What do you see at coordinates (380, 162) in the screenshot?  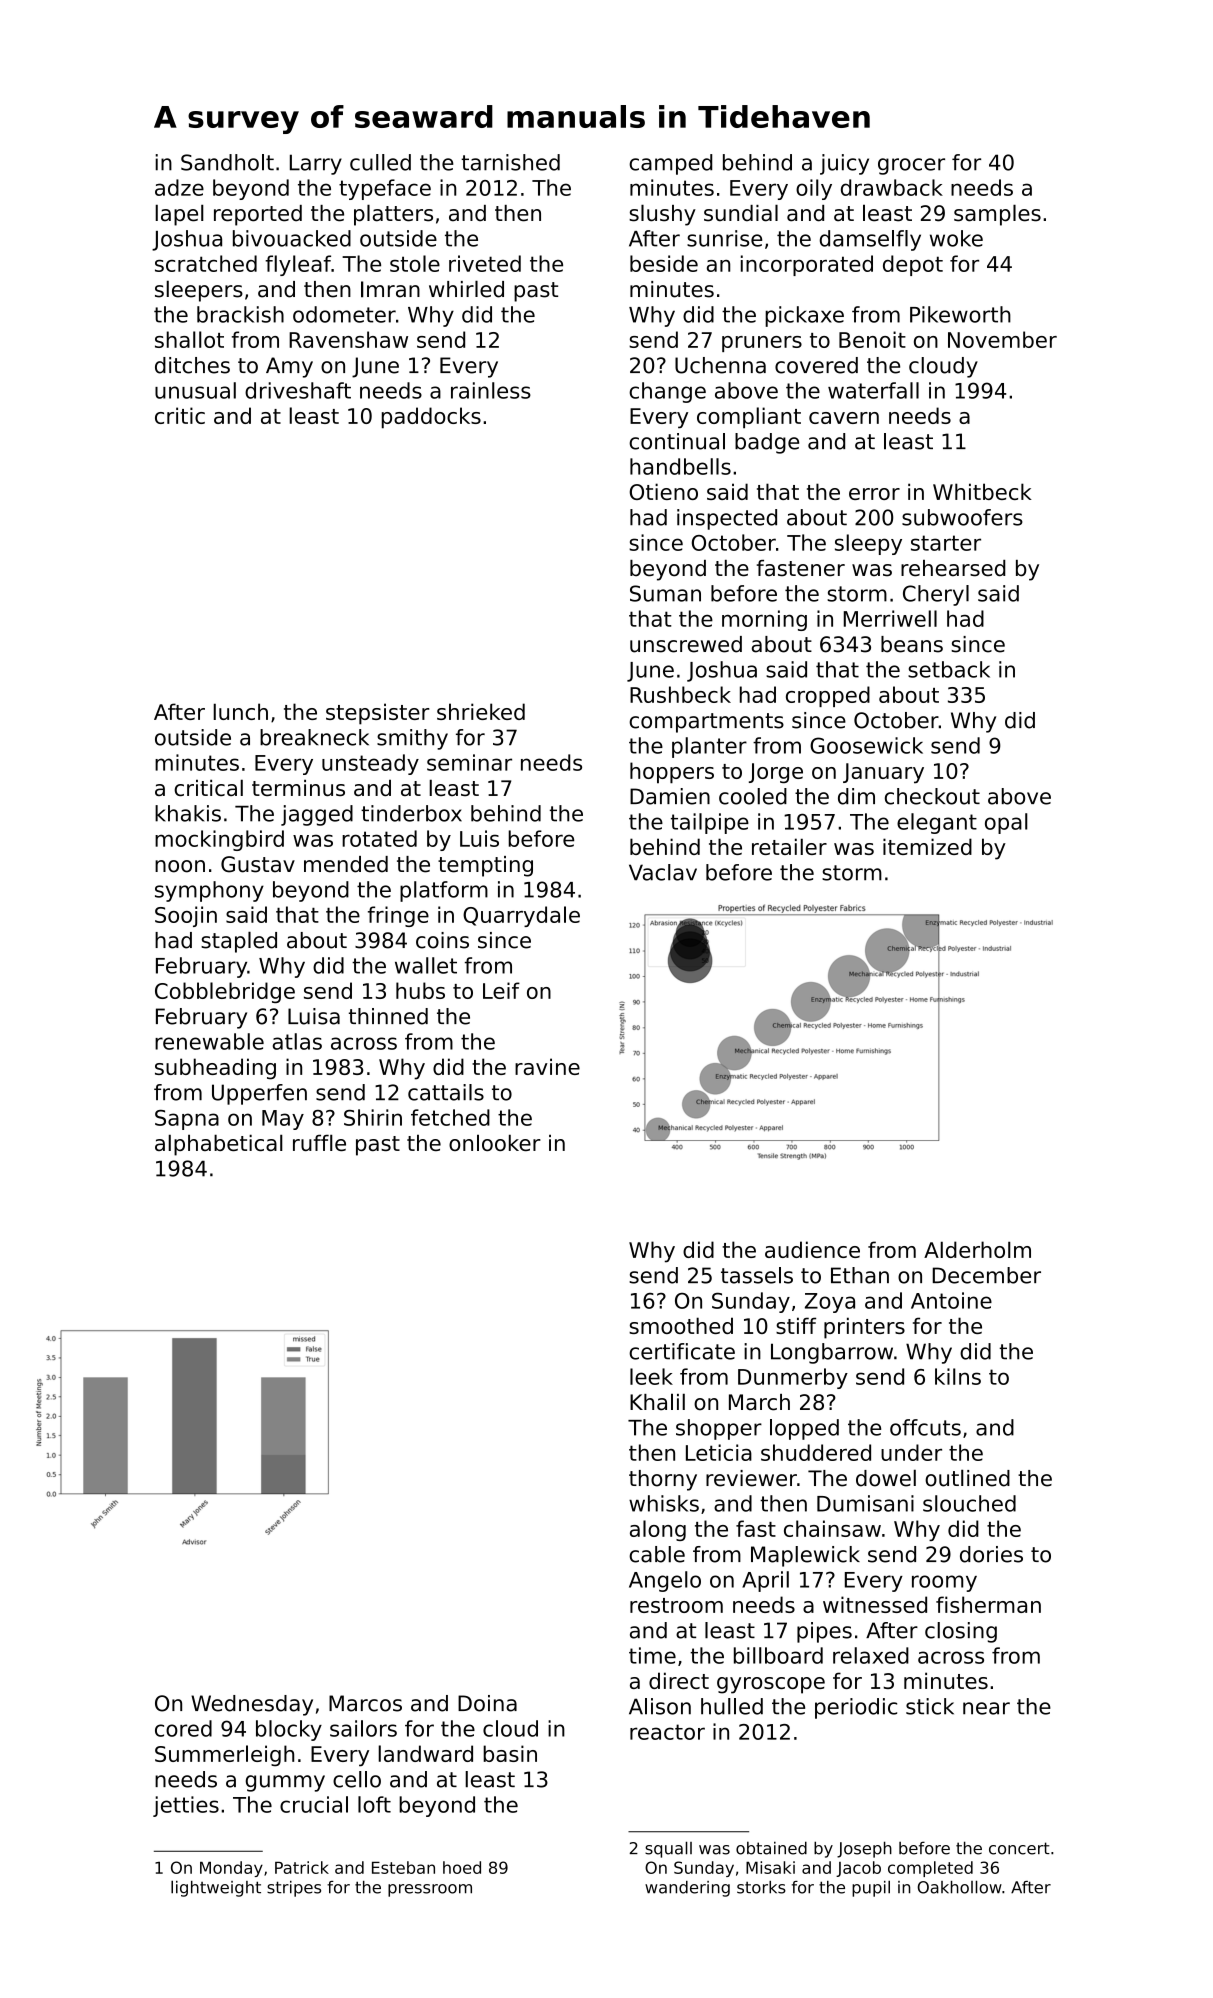 I see `culled` at bounding box center [380, 162].
